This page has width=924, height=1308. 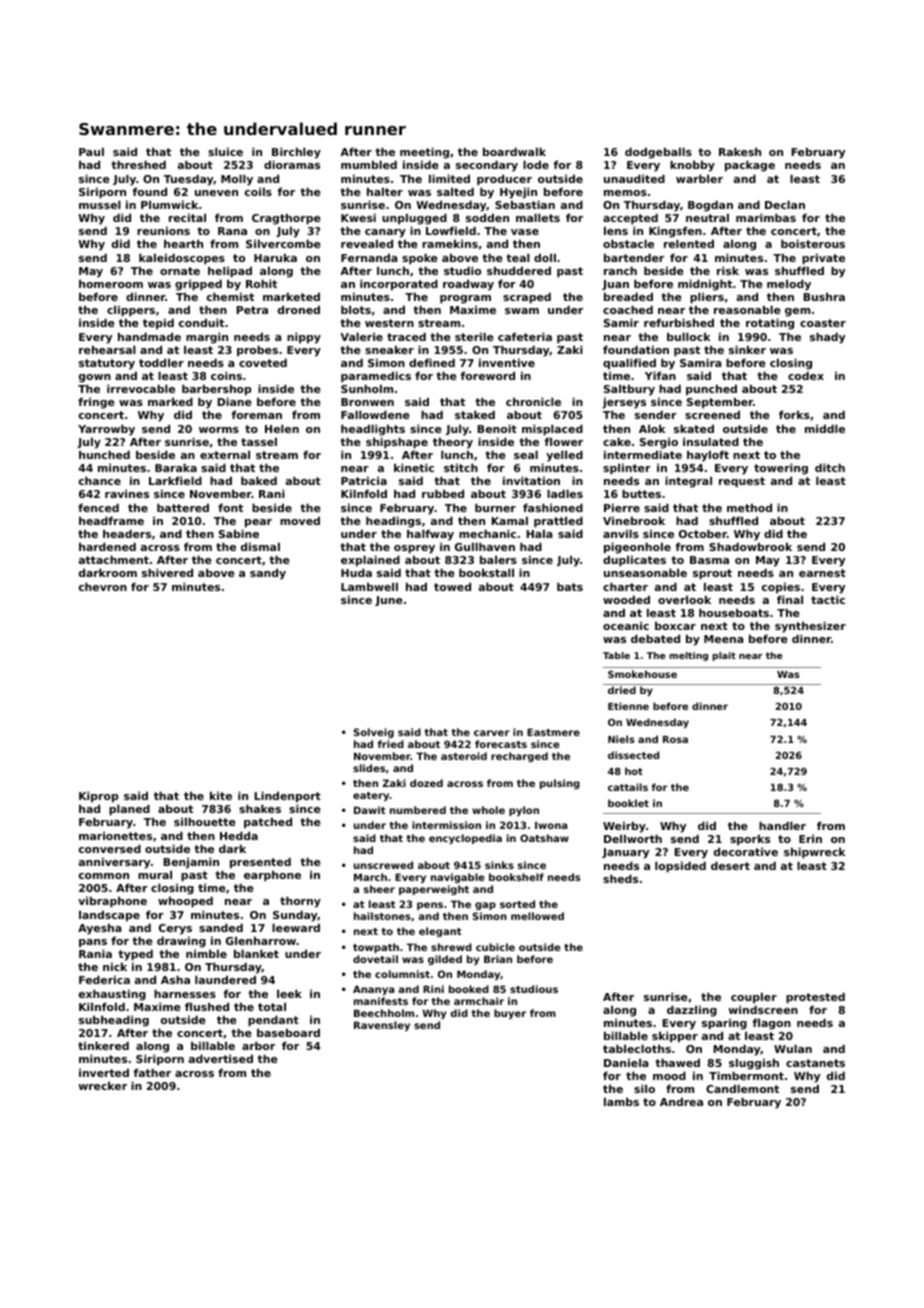 I want to click on Benjamin, so click(x=191, y=863).
